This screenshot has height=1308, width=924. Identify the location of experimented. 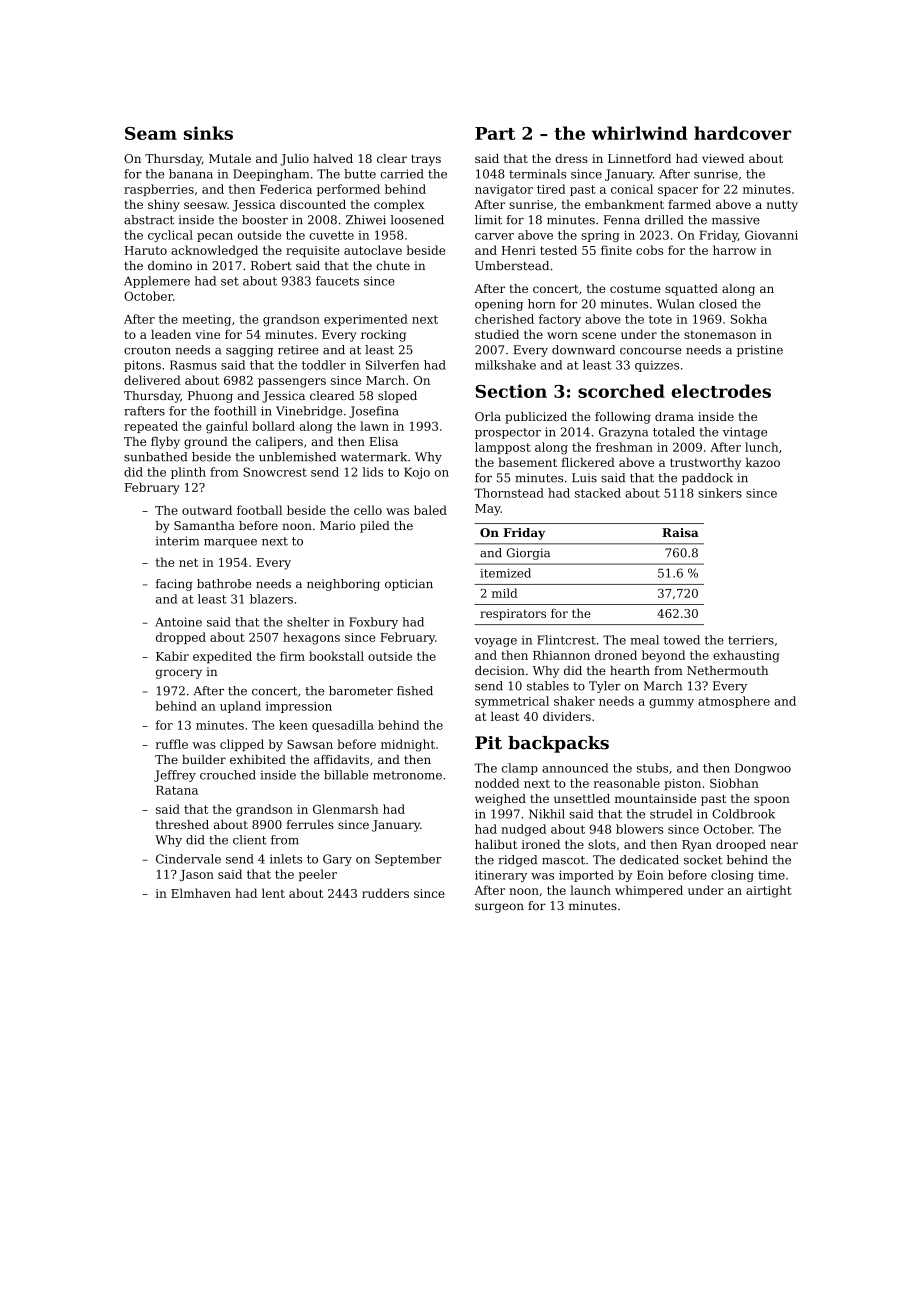
(366, 320).
